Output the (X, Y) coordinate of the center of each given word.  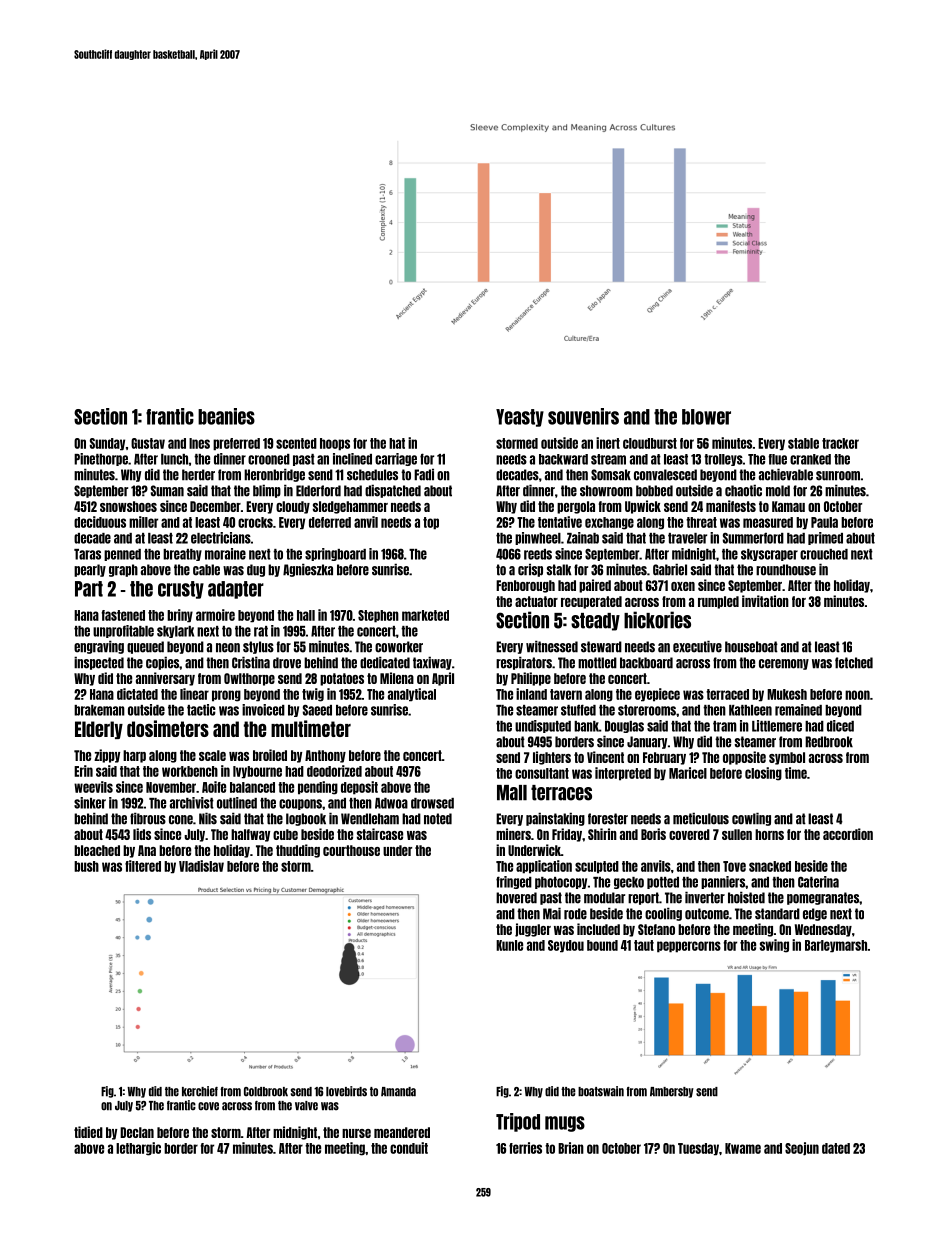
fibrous (148, 818)
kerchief (200, 1091)
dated (836, 1148)
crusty (181, 590)
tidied (88, 1132)
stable (803, 443)
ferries (525, 1148)
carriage (396, 459)
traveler (687, 538)
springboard (335, 554)
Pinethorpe (101, 459)
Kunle (509, 945)
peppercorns (689, 947)
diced (840, 726)
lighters (552, 758)
